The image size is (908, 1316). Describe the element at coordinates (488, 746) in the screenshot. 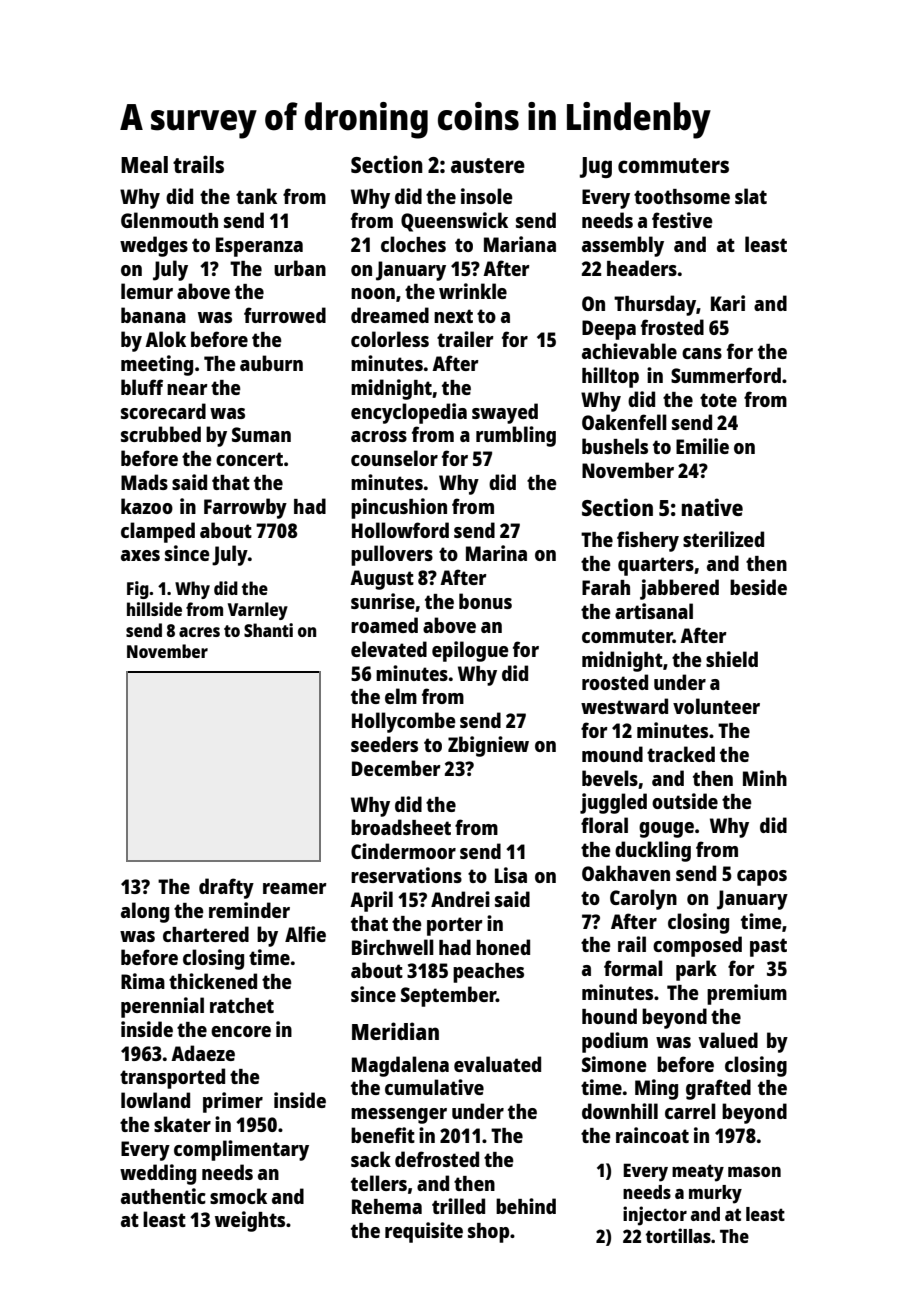

I see `Zbigniew` at that location.
